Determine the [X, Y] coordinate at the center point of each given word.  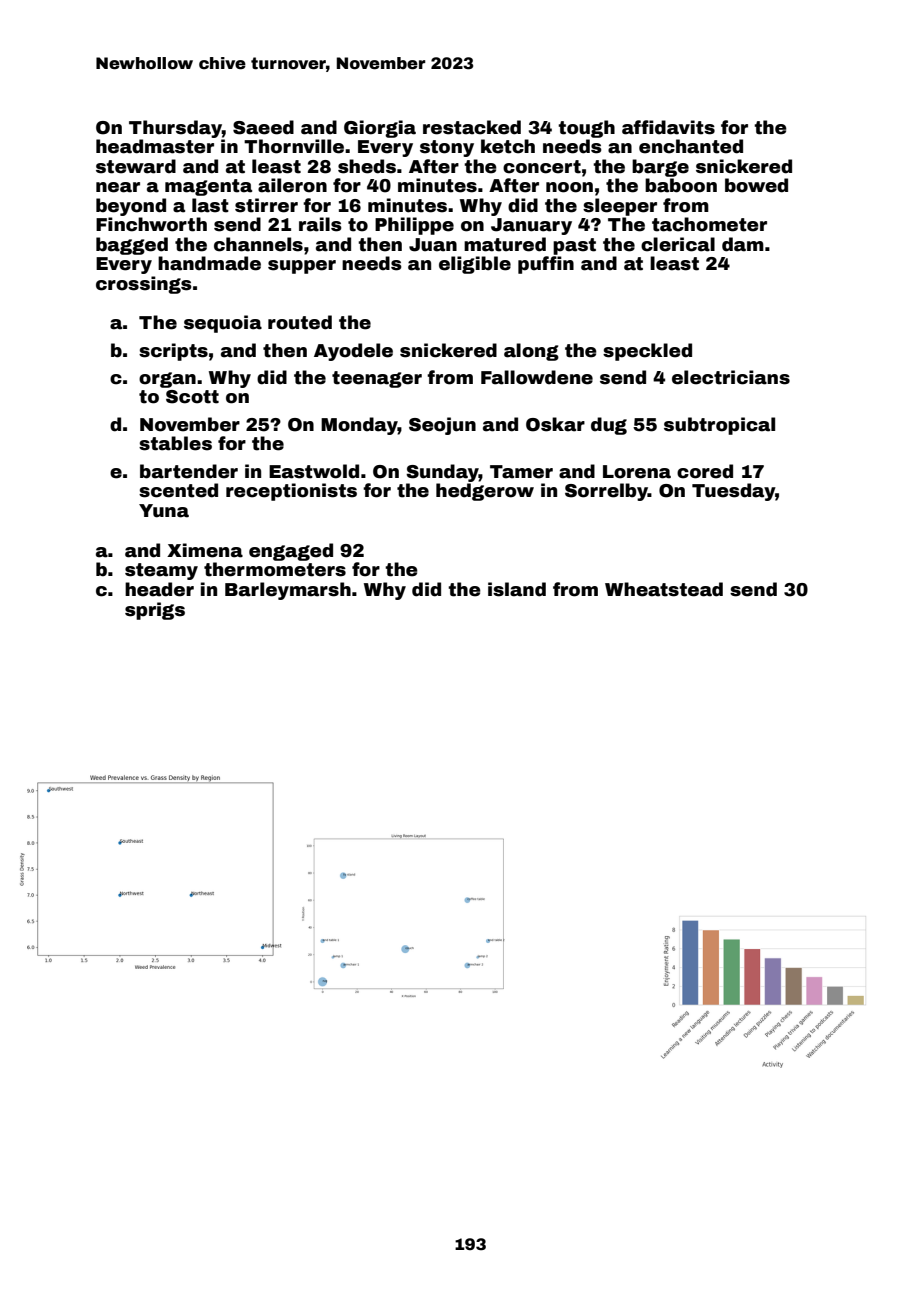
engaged [291, 552]
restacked [472, 127]
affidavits [668, 127]
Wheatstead [664, 589]
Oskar [555, 424]
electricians [731, 377]
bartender [189, 471]
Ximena [205, 550]
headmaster [155, 146]
